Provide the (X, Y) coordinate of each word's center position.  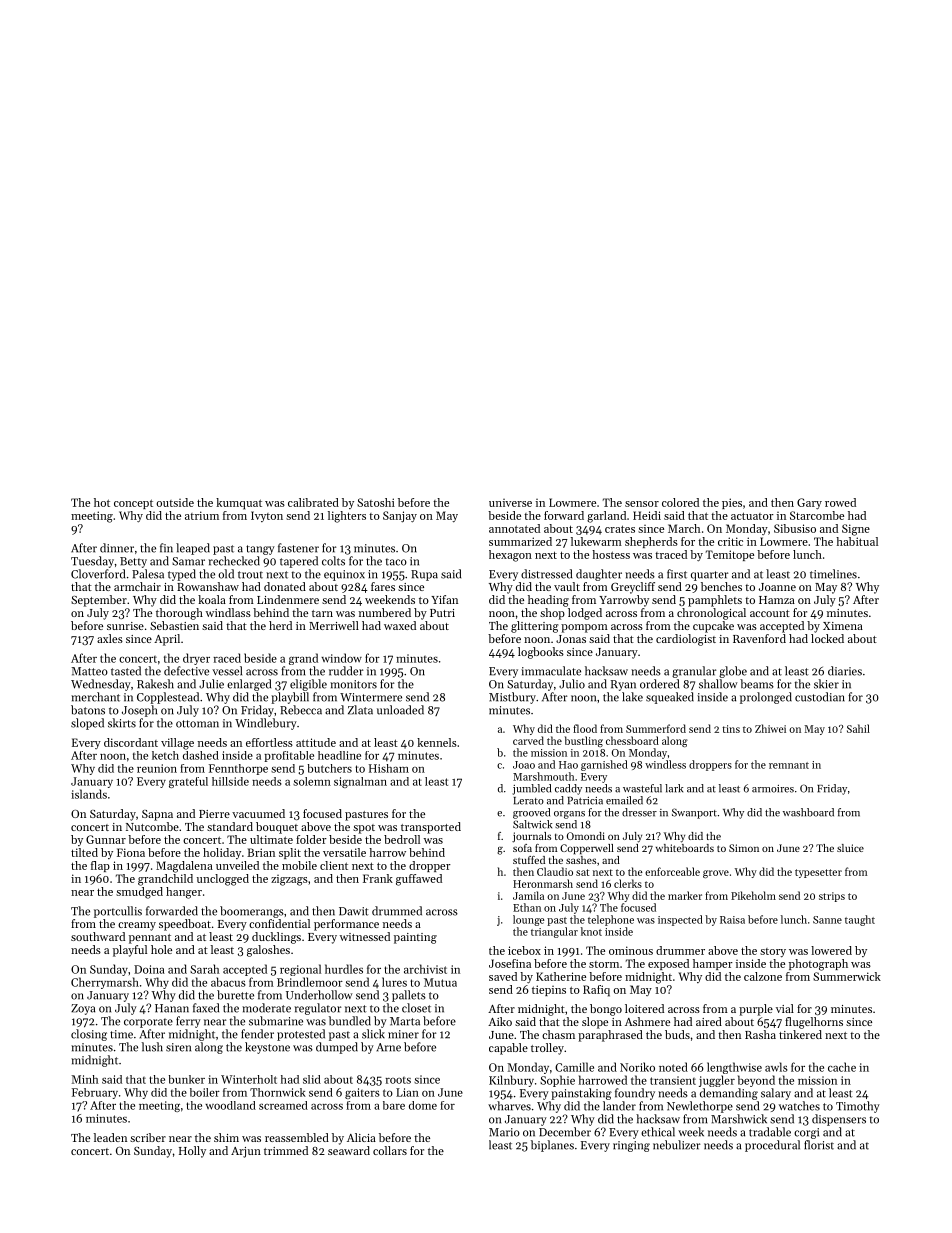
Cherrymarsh (105, 983)
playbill (290, 698)
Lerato (529, 801)
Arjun (246, 1152)
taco (396, 562)
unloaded (400, 710)
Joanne (777, 587)
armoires (773, 789)
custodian (820, 697)
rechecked (234, 561)
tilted (84, 852)
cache (842, 1067)
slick (373, 1034)
